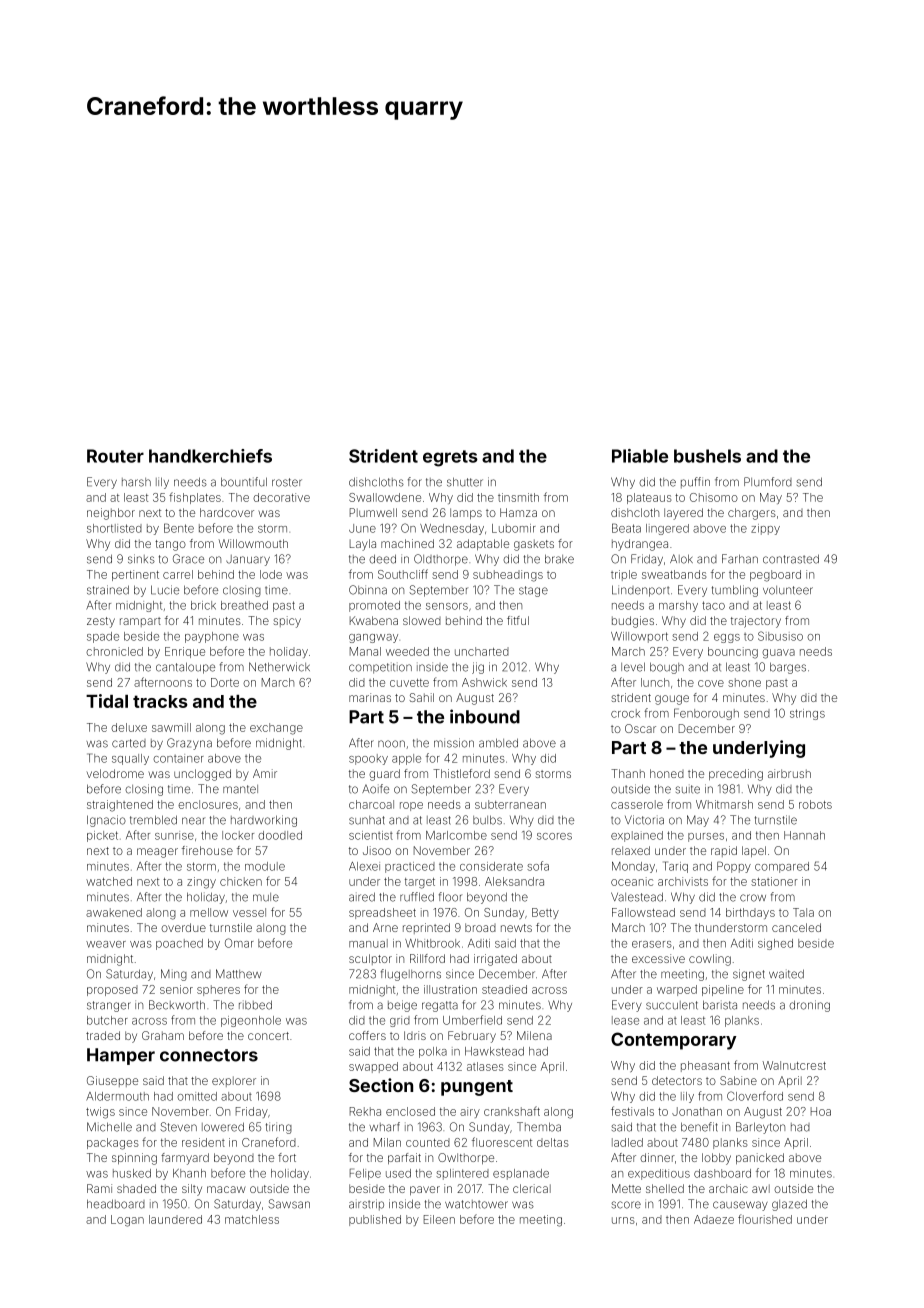 Image resolution: width=924 pixels, height=1308 pixels. What do you see at coordinates (480, 927) in the image?
I see `broad` at bounding box center [480, 927].
